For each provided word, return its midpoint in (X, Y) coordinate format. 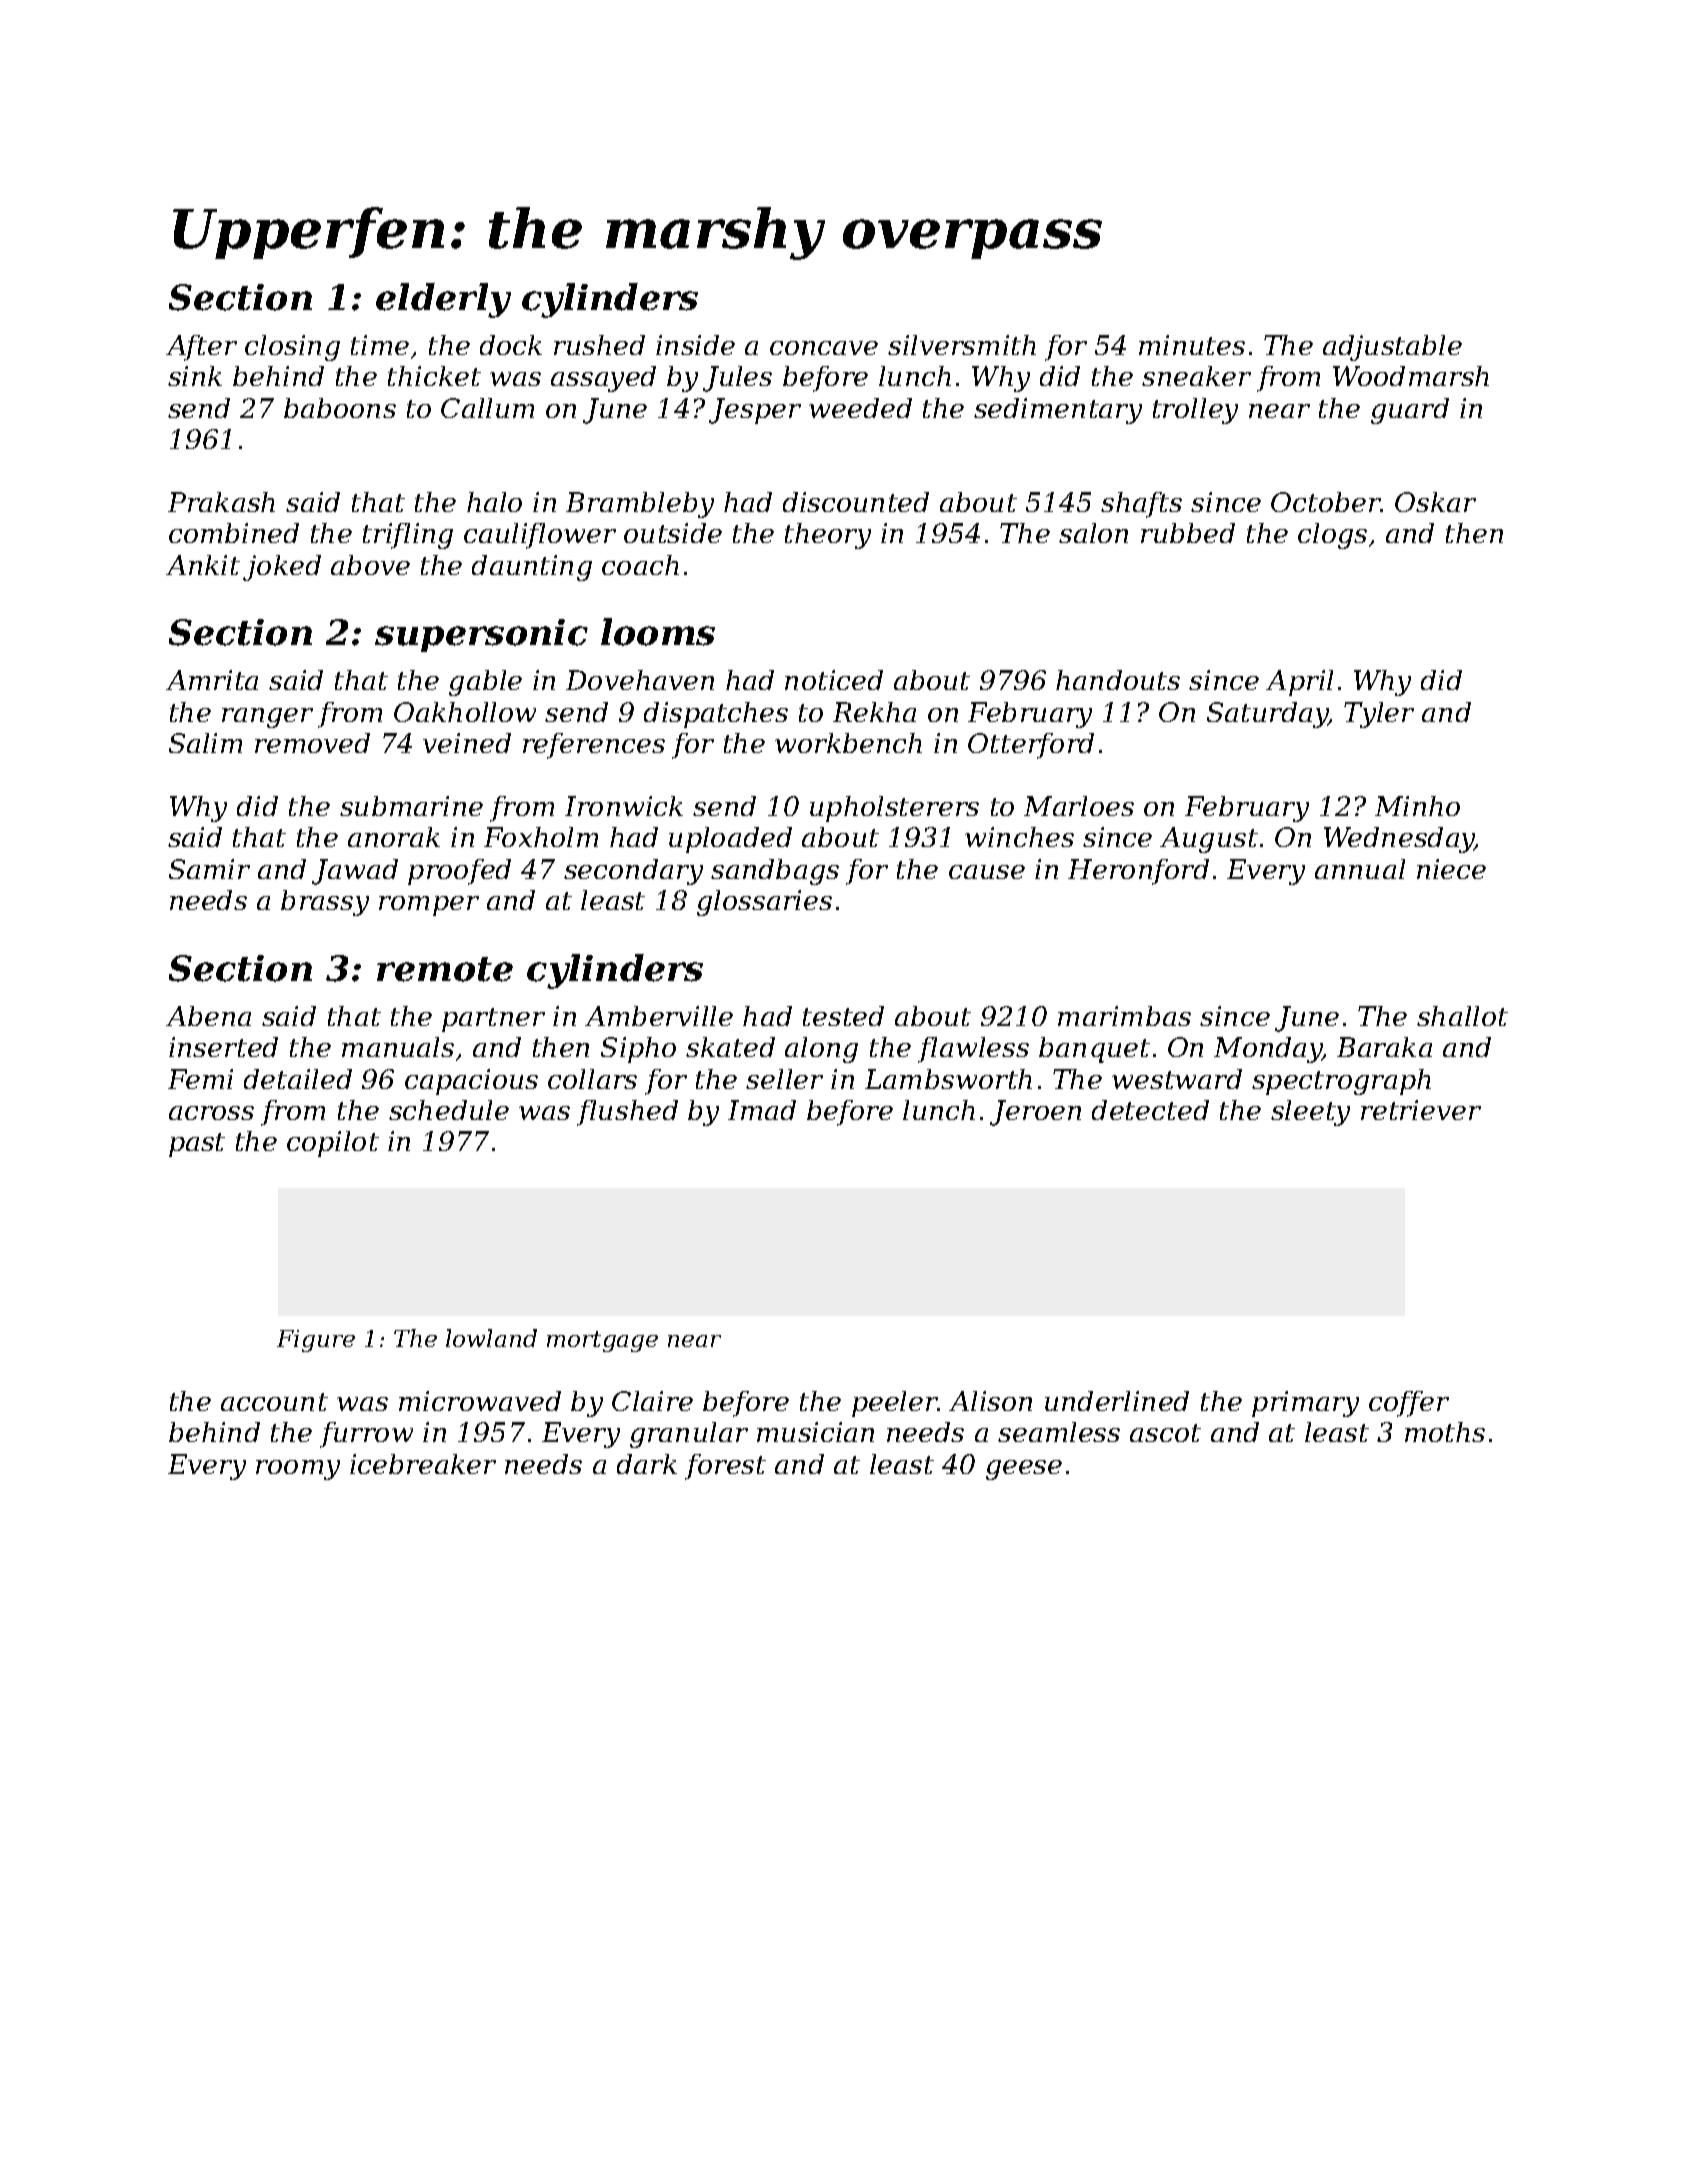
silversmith (962, 345)
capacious (471, 1082)
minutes (1192, 345)
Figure (316, 1341)
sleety (1310, 1113)
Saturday (1267, 715)
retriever (1421, 1110)
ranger (267, 718)
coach (640, 565)
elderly (443, 300)
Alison (990, 1401)
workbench (848, 743)
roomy (298, 1470)
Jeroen (1035, 1113)
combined (234, 533)
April (1299, 683)
